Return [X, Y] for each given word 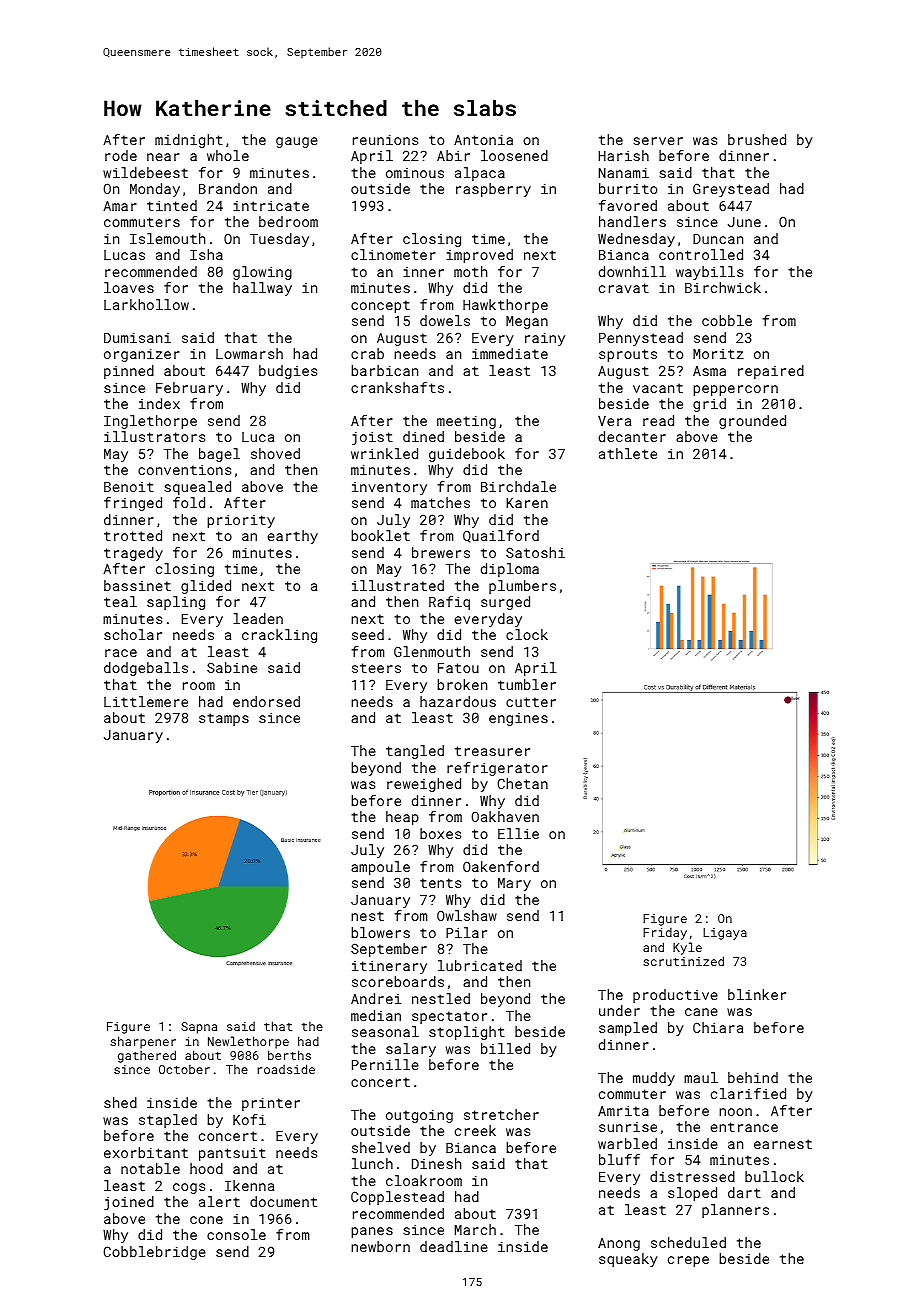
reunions [385, 139]
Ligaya [725, 934]
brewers [441, 552]
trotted [133, 535]
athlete [628, 453]
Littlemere [146, 701]
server [658, 141]
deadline [454, 1246]
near [163, 157]
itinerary [389, 967]
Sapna [199, 1028]
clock [527, 634]
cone [206, 1220]
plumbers [522, 587]
